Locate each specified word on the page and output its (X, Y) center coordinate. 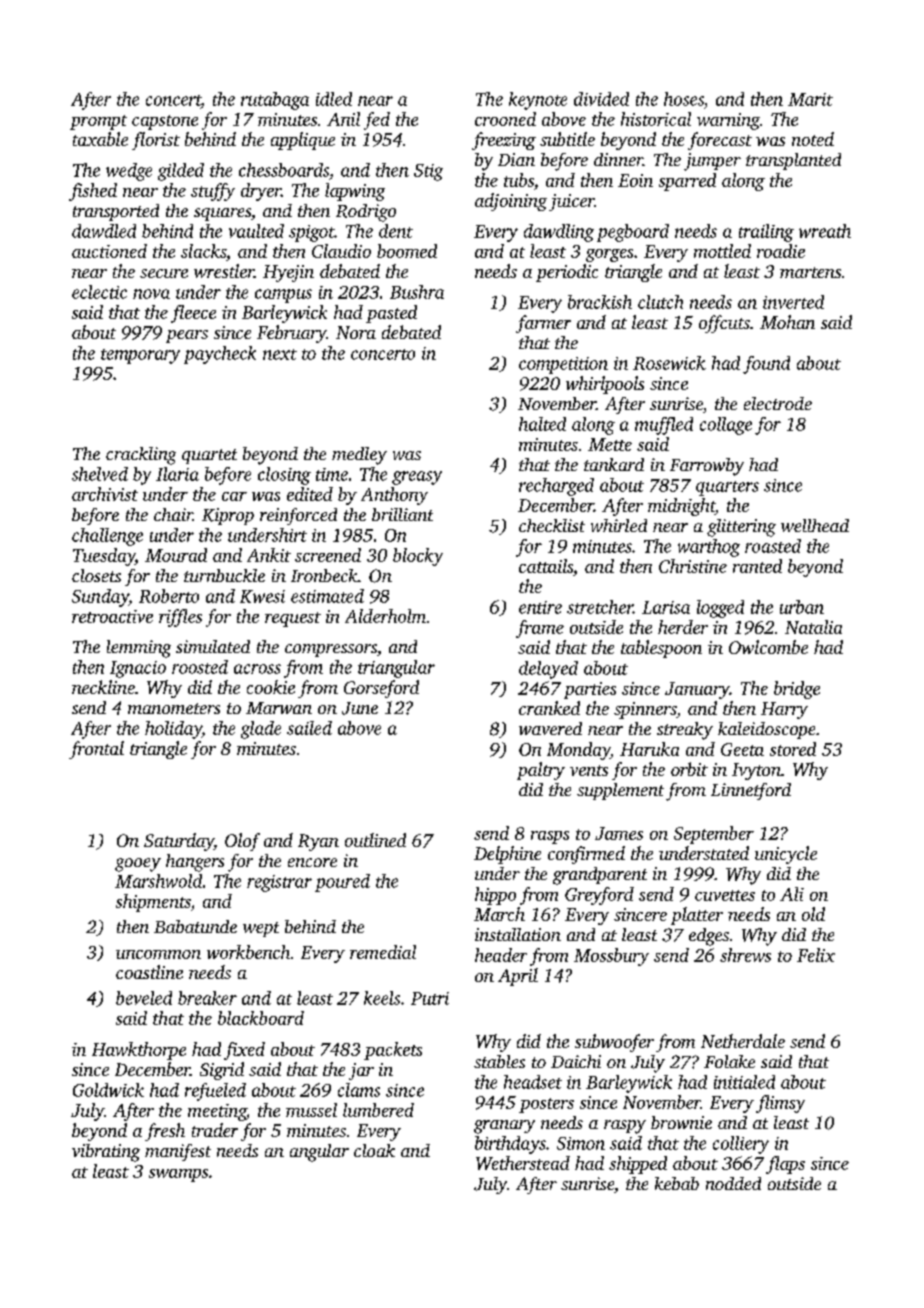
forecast (720, 141)
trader (215, 1130)
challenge (107, 537)
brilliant (402, 514)
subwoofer (614, 1043)
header (501, 955)
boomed (407, 251)
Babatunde (195, 926)
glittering (741, 528)
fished (93, 192)
